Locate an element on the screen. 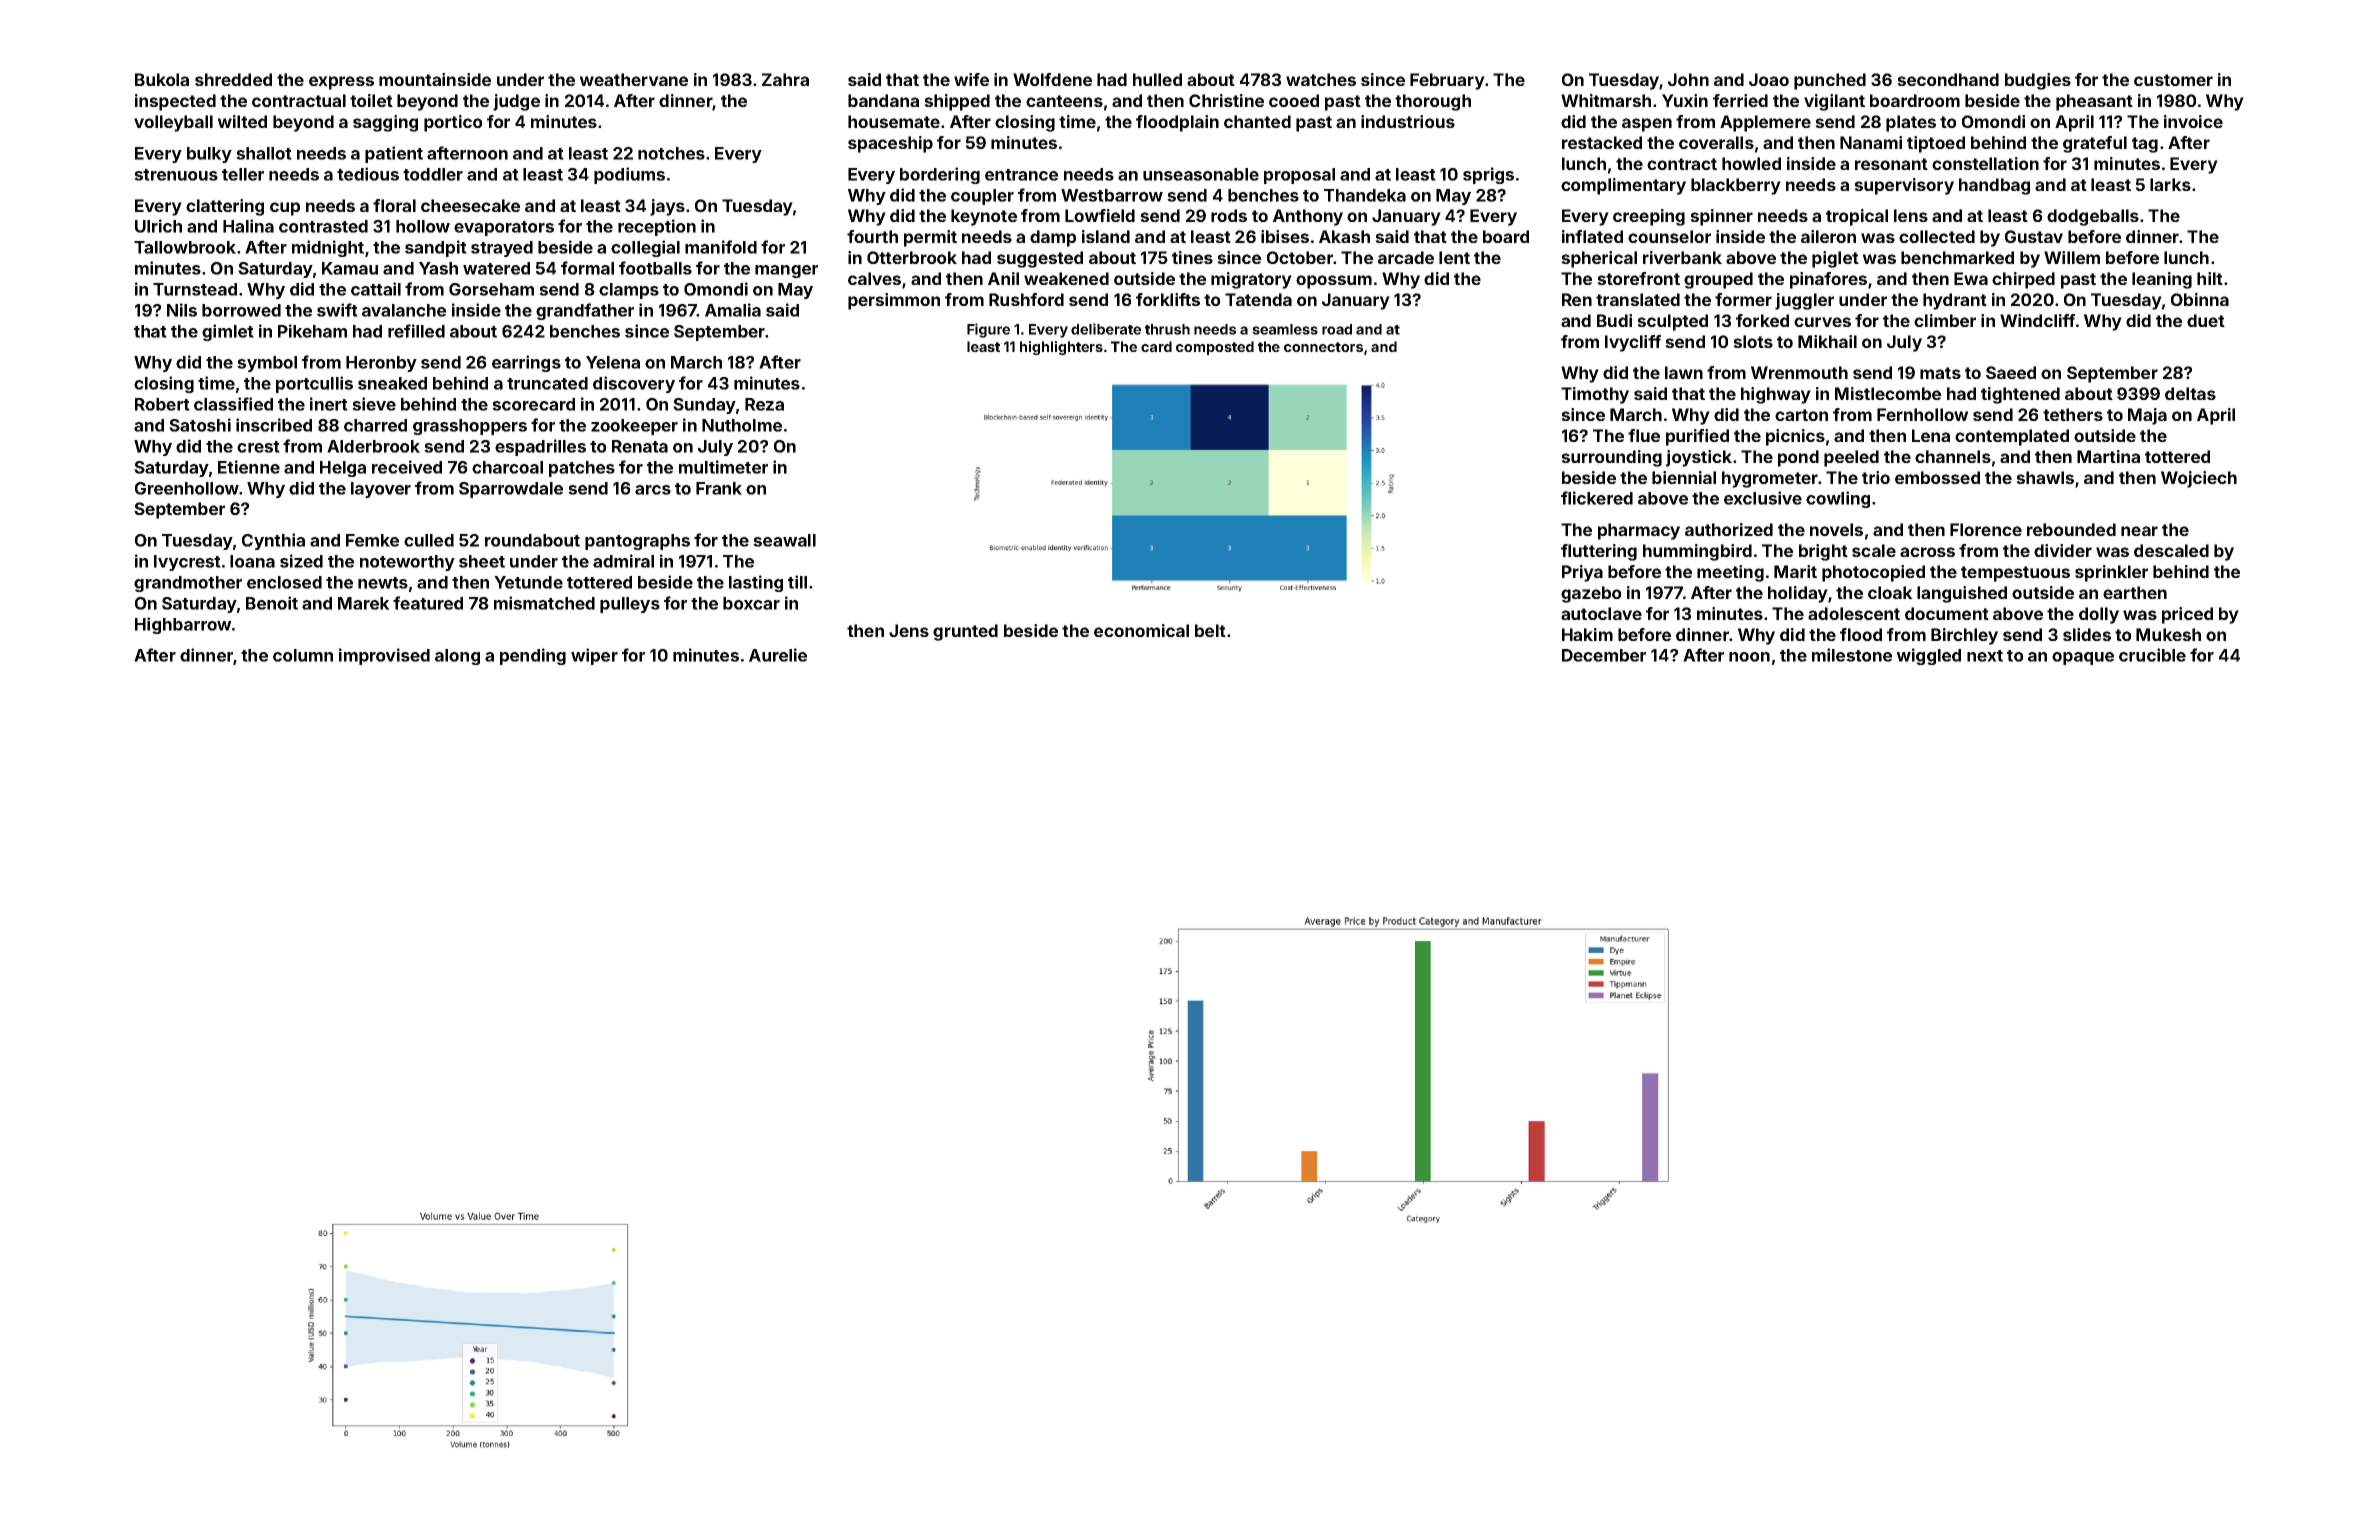  composted is located at coordinates (1215, 348).
